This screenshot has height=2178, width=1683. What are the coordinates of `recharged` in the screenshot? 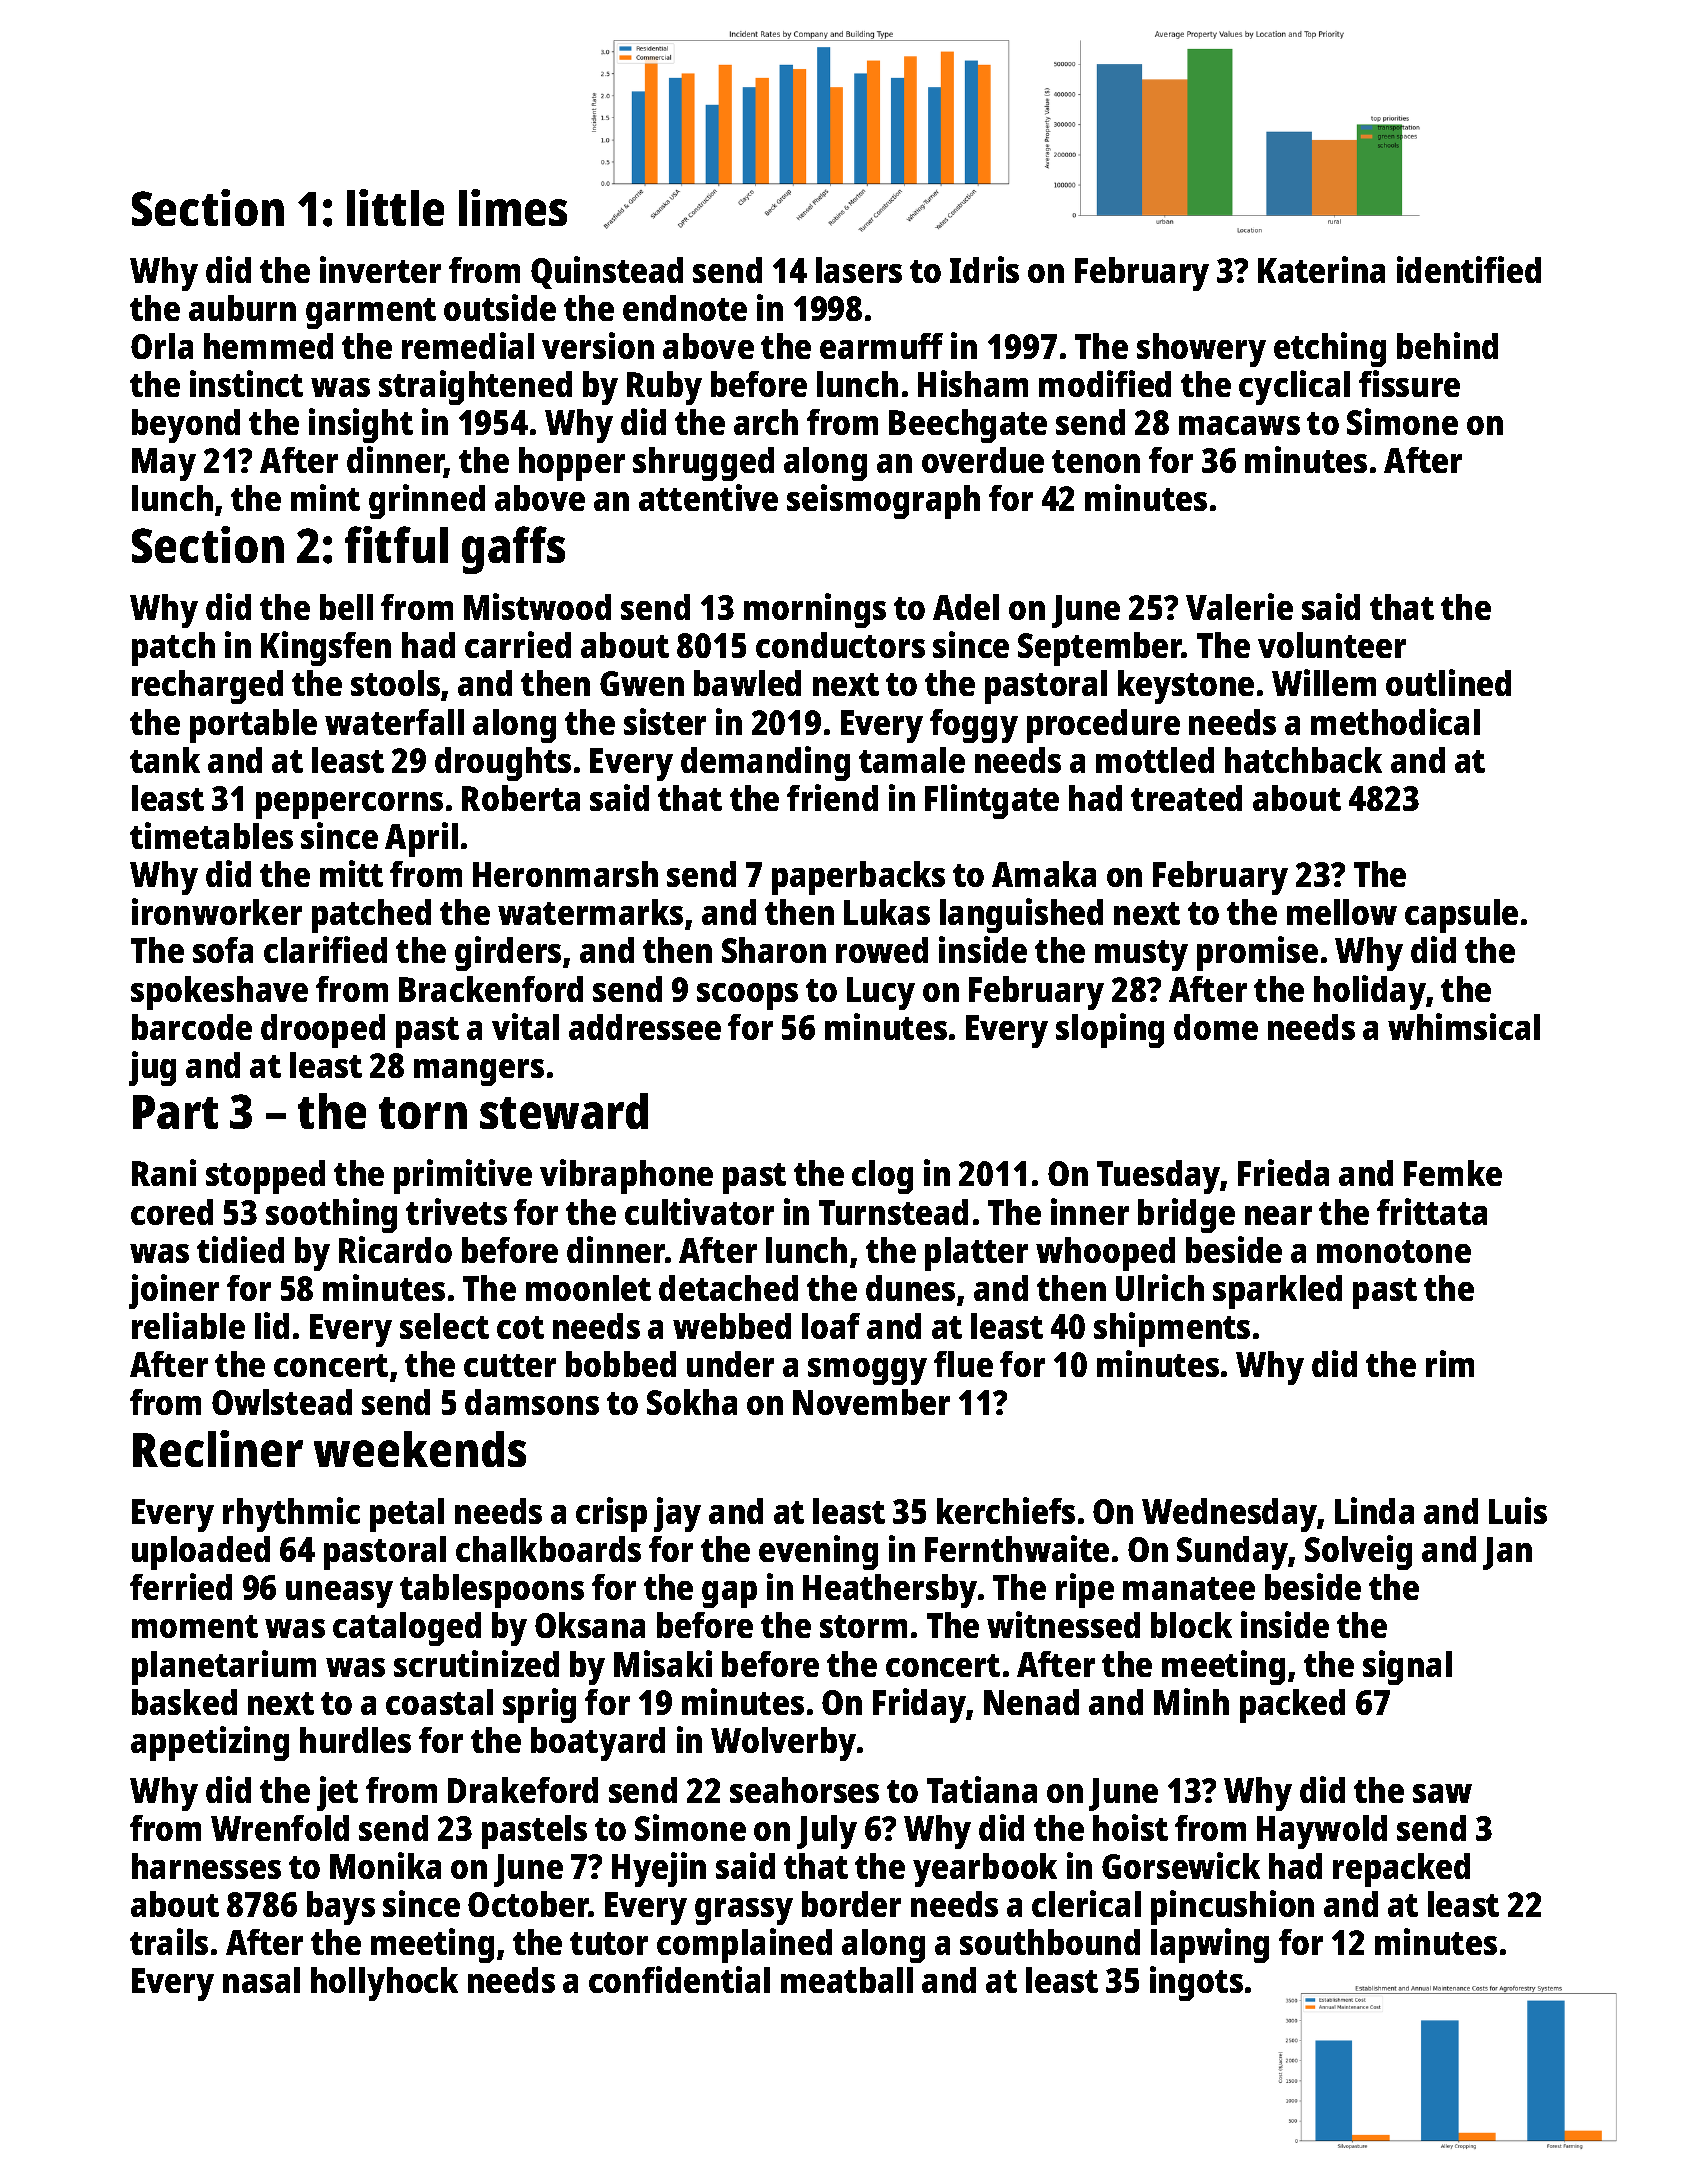 It's located at (207, 687).
